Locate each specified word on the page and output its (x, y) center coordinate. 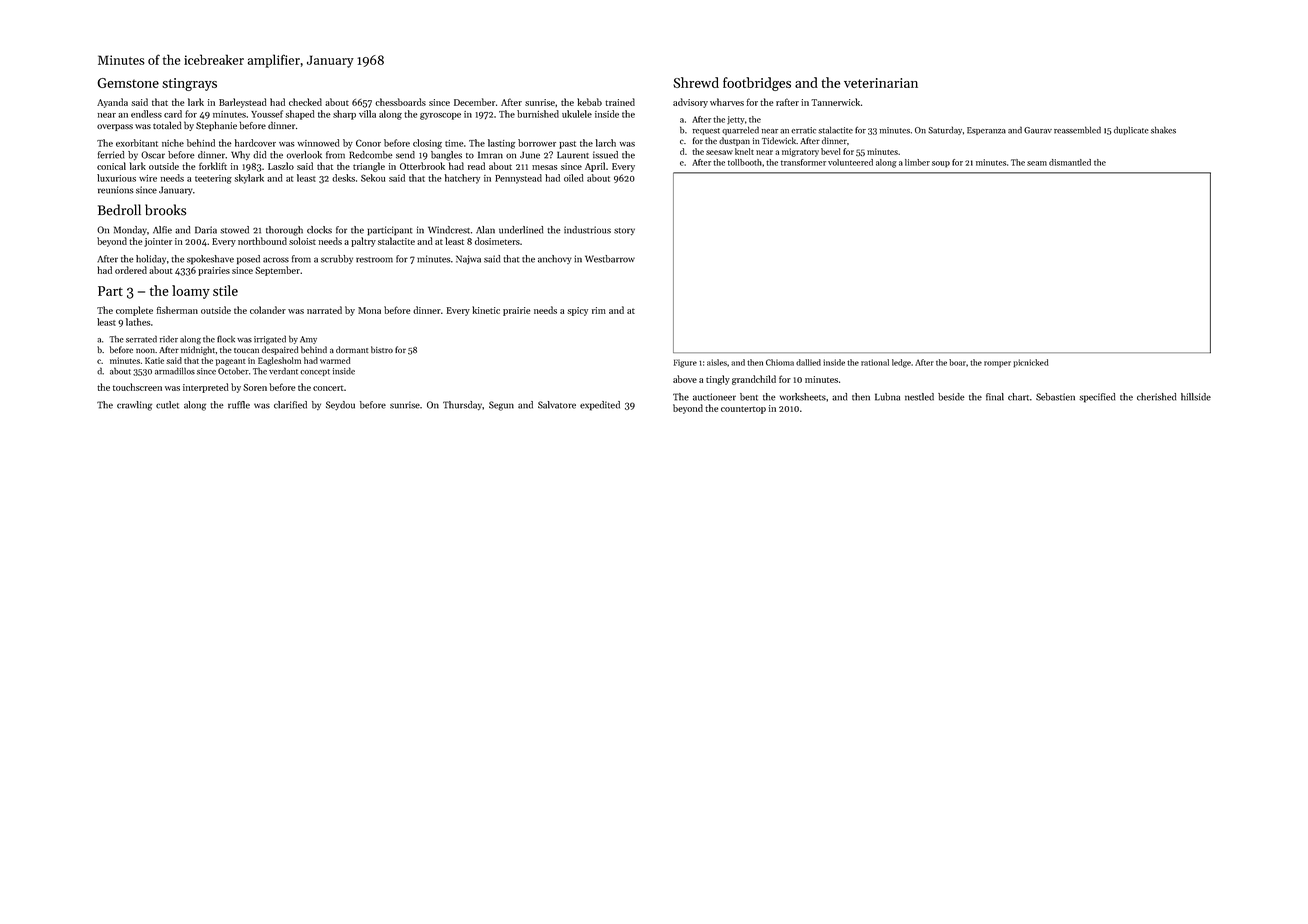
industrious (587, 230)
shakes (1163, 130)
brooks (165, 210)
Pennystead (518, 179)
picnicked (1030, 363)
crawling (134, 406)
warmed (335, 360)
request (706, 131)
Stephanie (216, 126)
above (685, 379)
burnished (538, 114)
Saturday (945, 130)
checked (305, 102)
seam (1037, 163)
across (276, 260)
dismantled (1070, 162)
